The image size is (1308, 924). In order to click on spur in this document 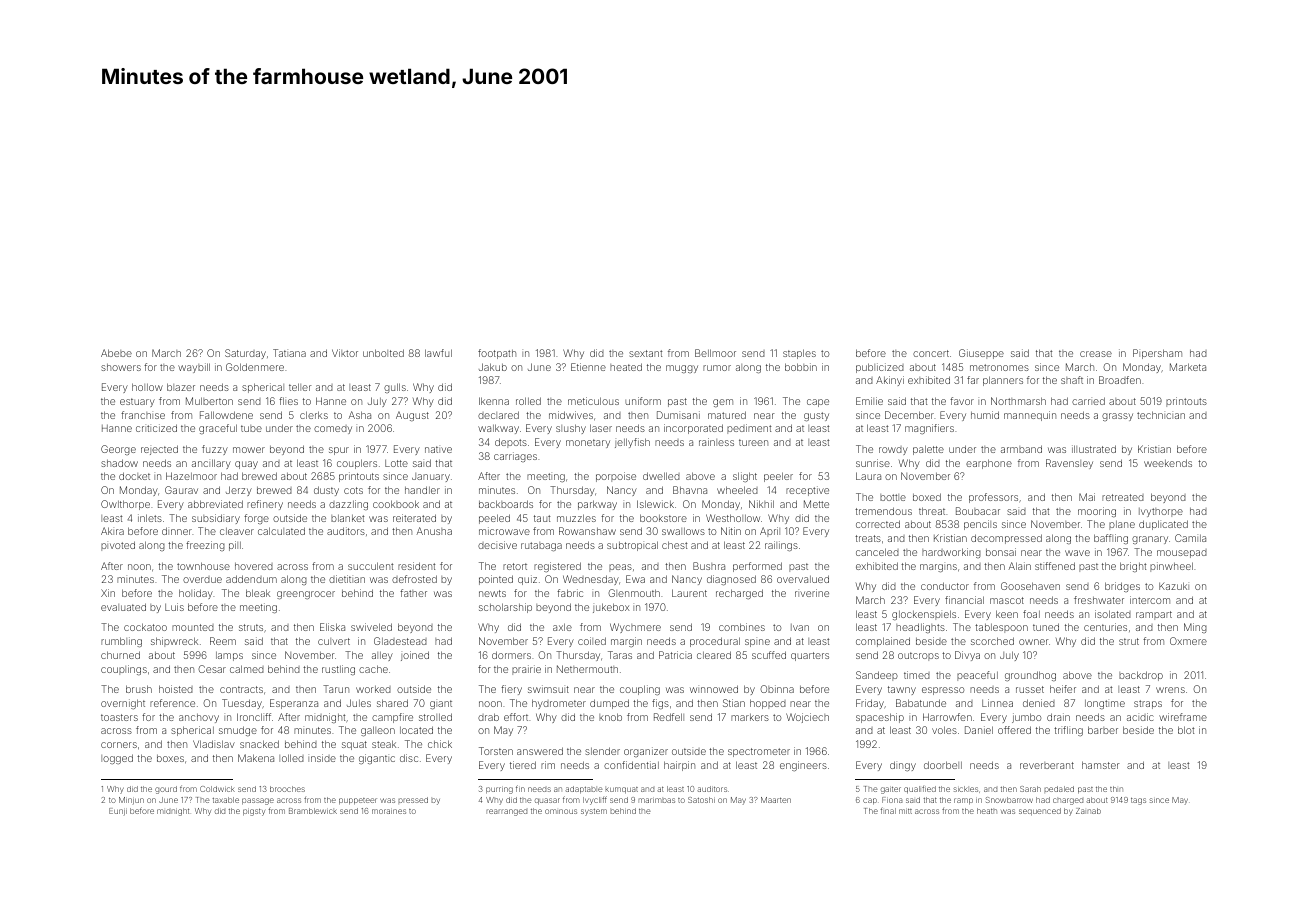, I will do `click(339, 451)`.
